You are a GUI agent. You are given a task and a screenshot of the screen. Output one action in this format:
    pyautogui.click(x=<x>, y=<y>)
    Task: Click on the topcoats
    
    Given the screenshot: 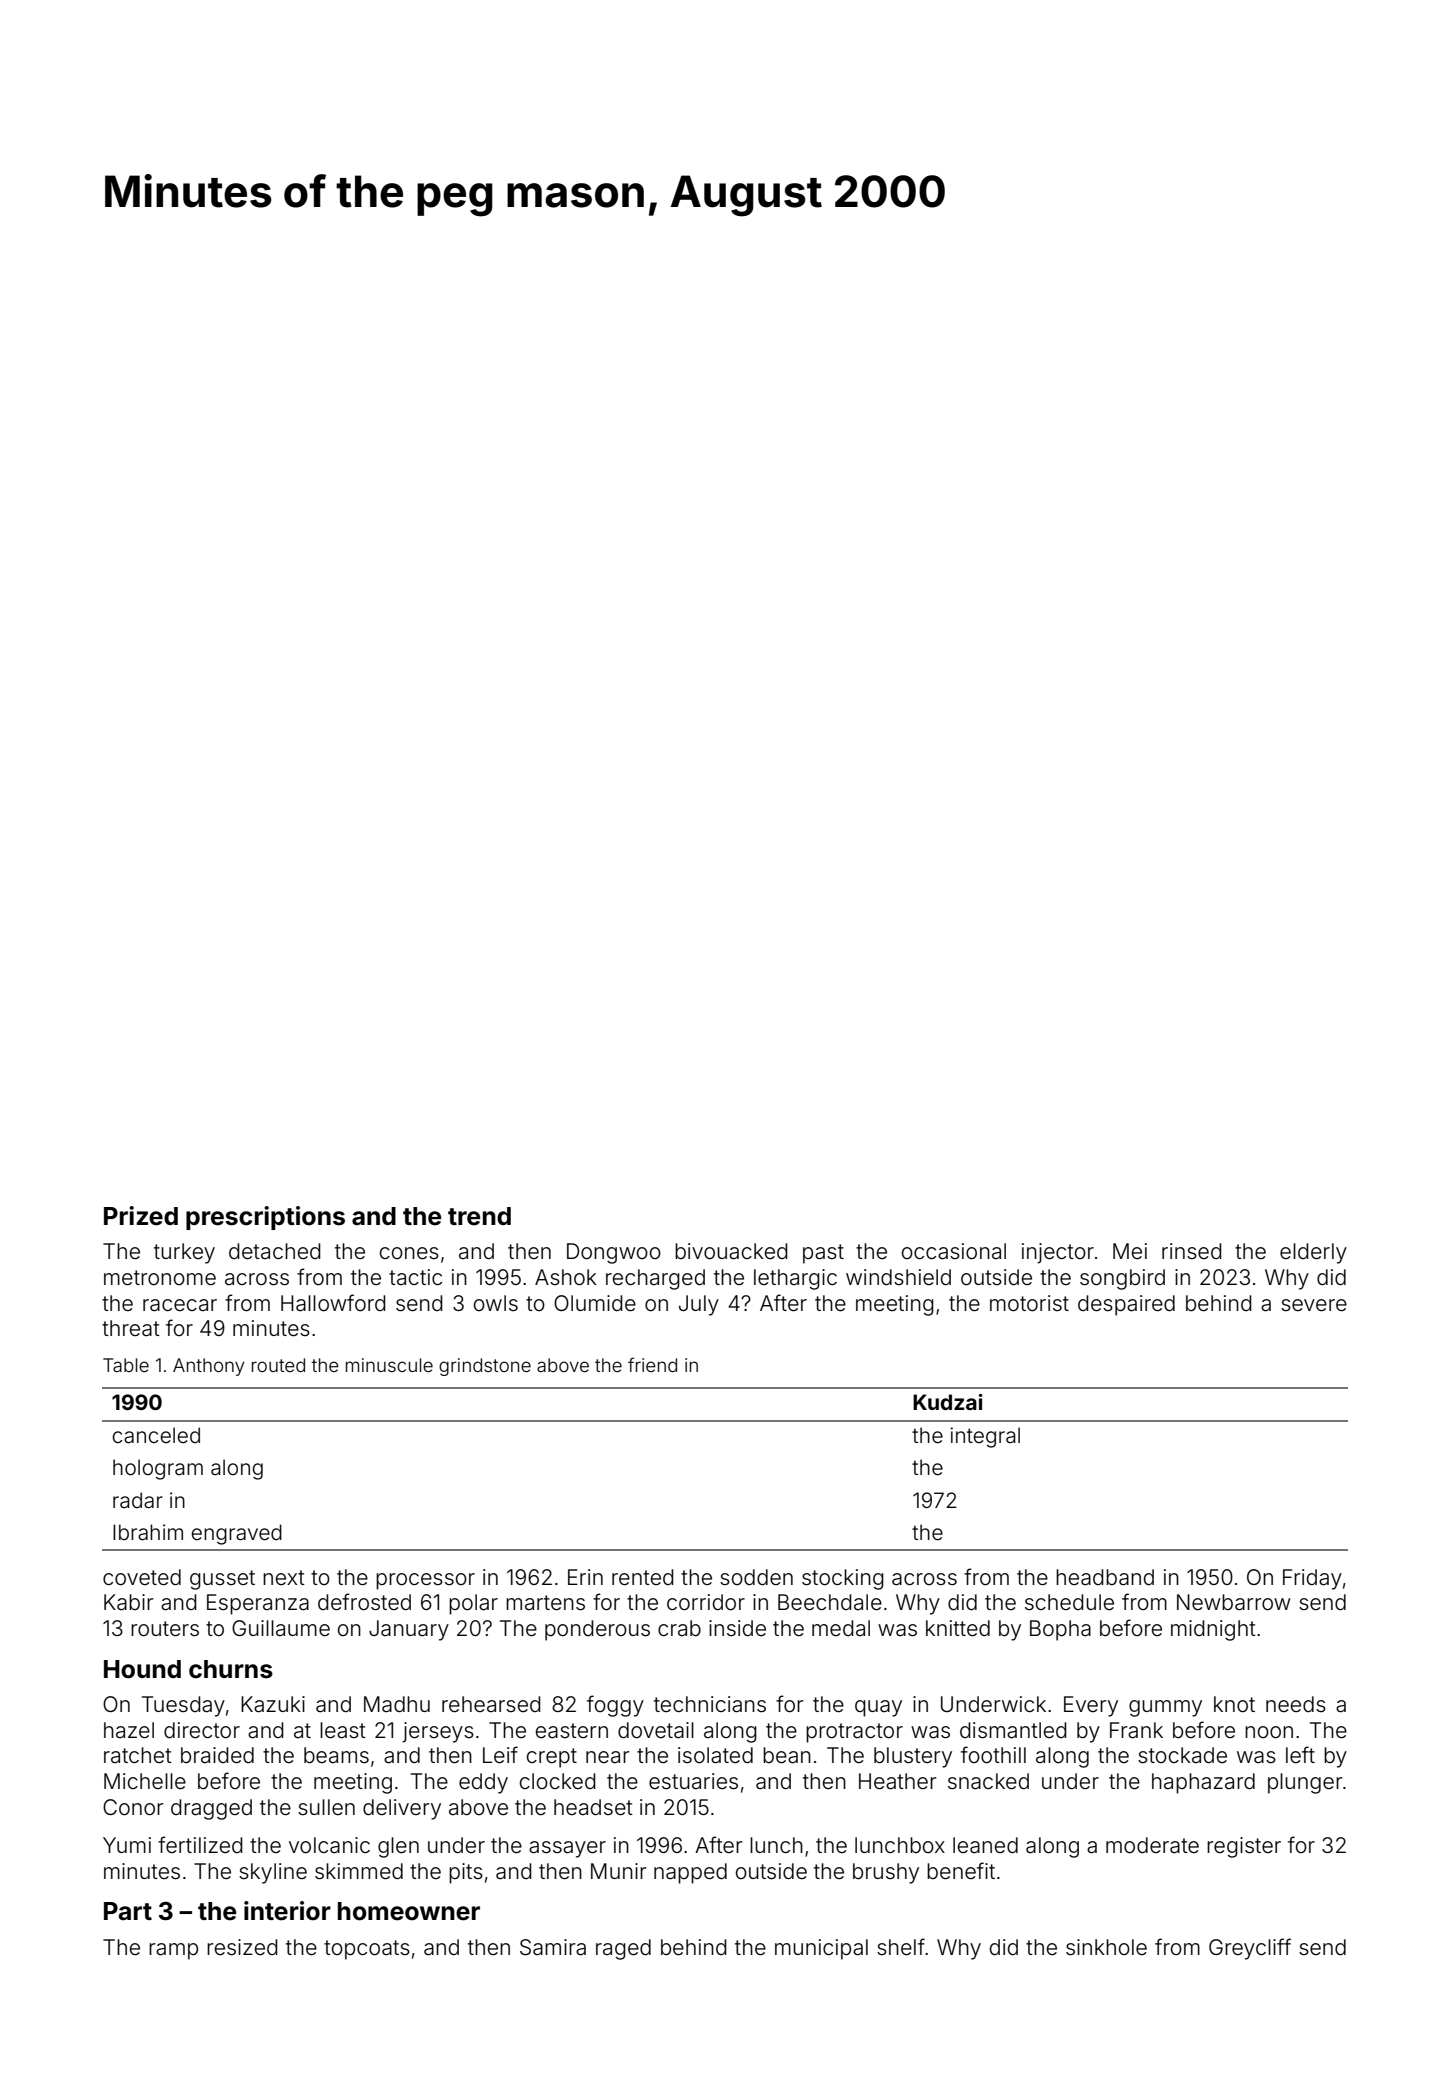 What is the action you would take?
    pyautogui.click(x=367, y=1950)
